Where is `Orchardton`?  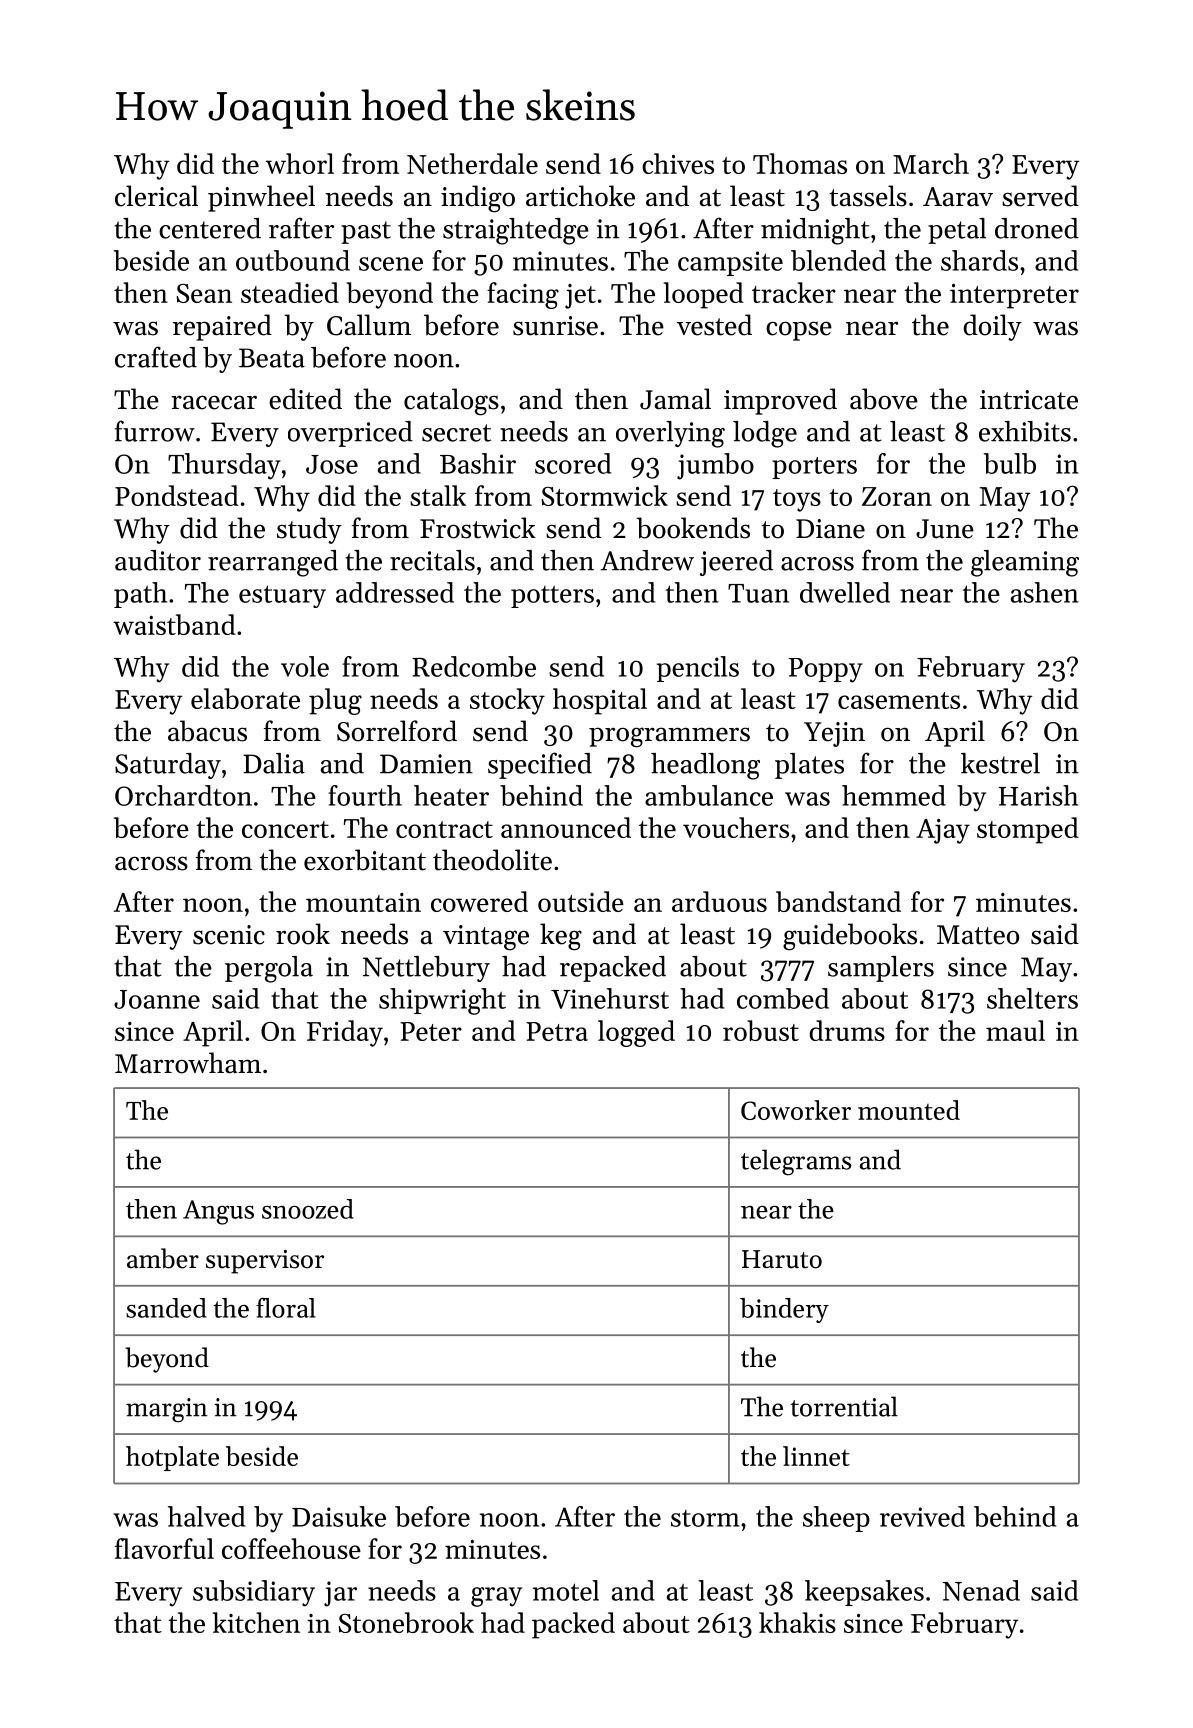
Orchardton is located at coordinates (183, 795).
